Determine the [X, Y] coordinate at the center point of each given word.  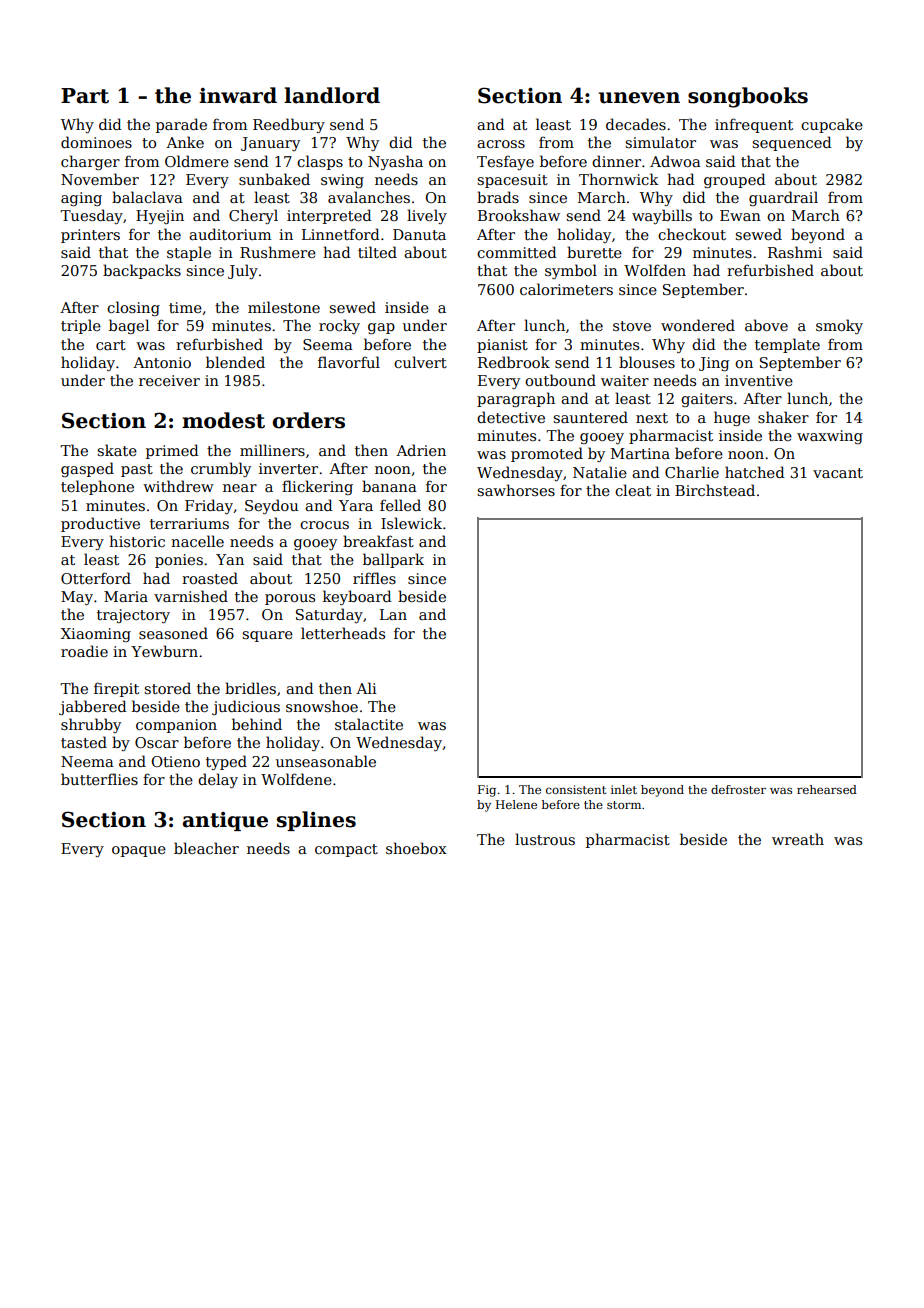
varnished [191, 596]
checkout [692, 234]
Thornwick [619, 179]
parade [181, 125]
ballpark [393, 560]
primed [172, 451]
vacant [838, 473]
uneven [639, 98]
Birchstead [715, 490]
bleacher [206, 848]
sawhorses [516, 490]
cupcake [832, 125]
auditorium [230, 234]
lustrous [545, 839]
